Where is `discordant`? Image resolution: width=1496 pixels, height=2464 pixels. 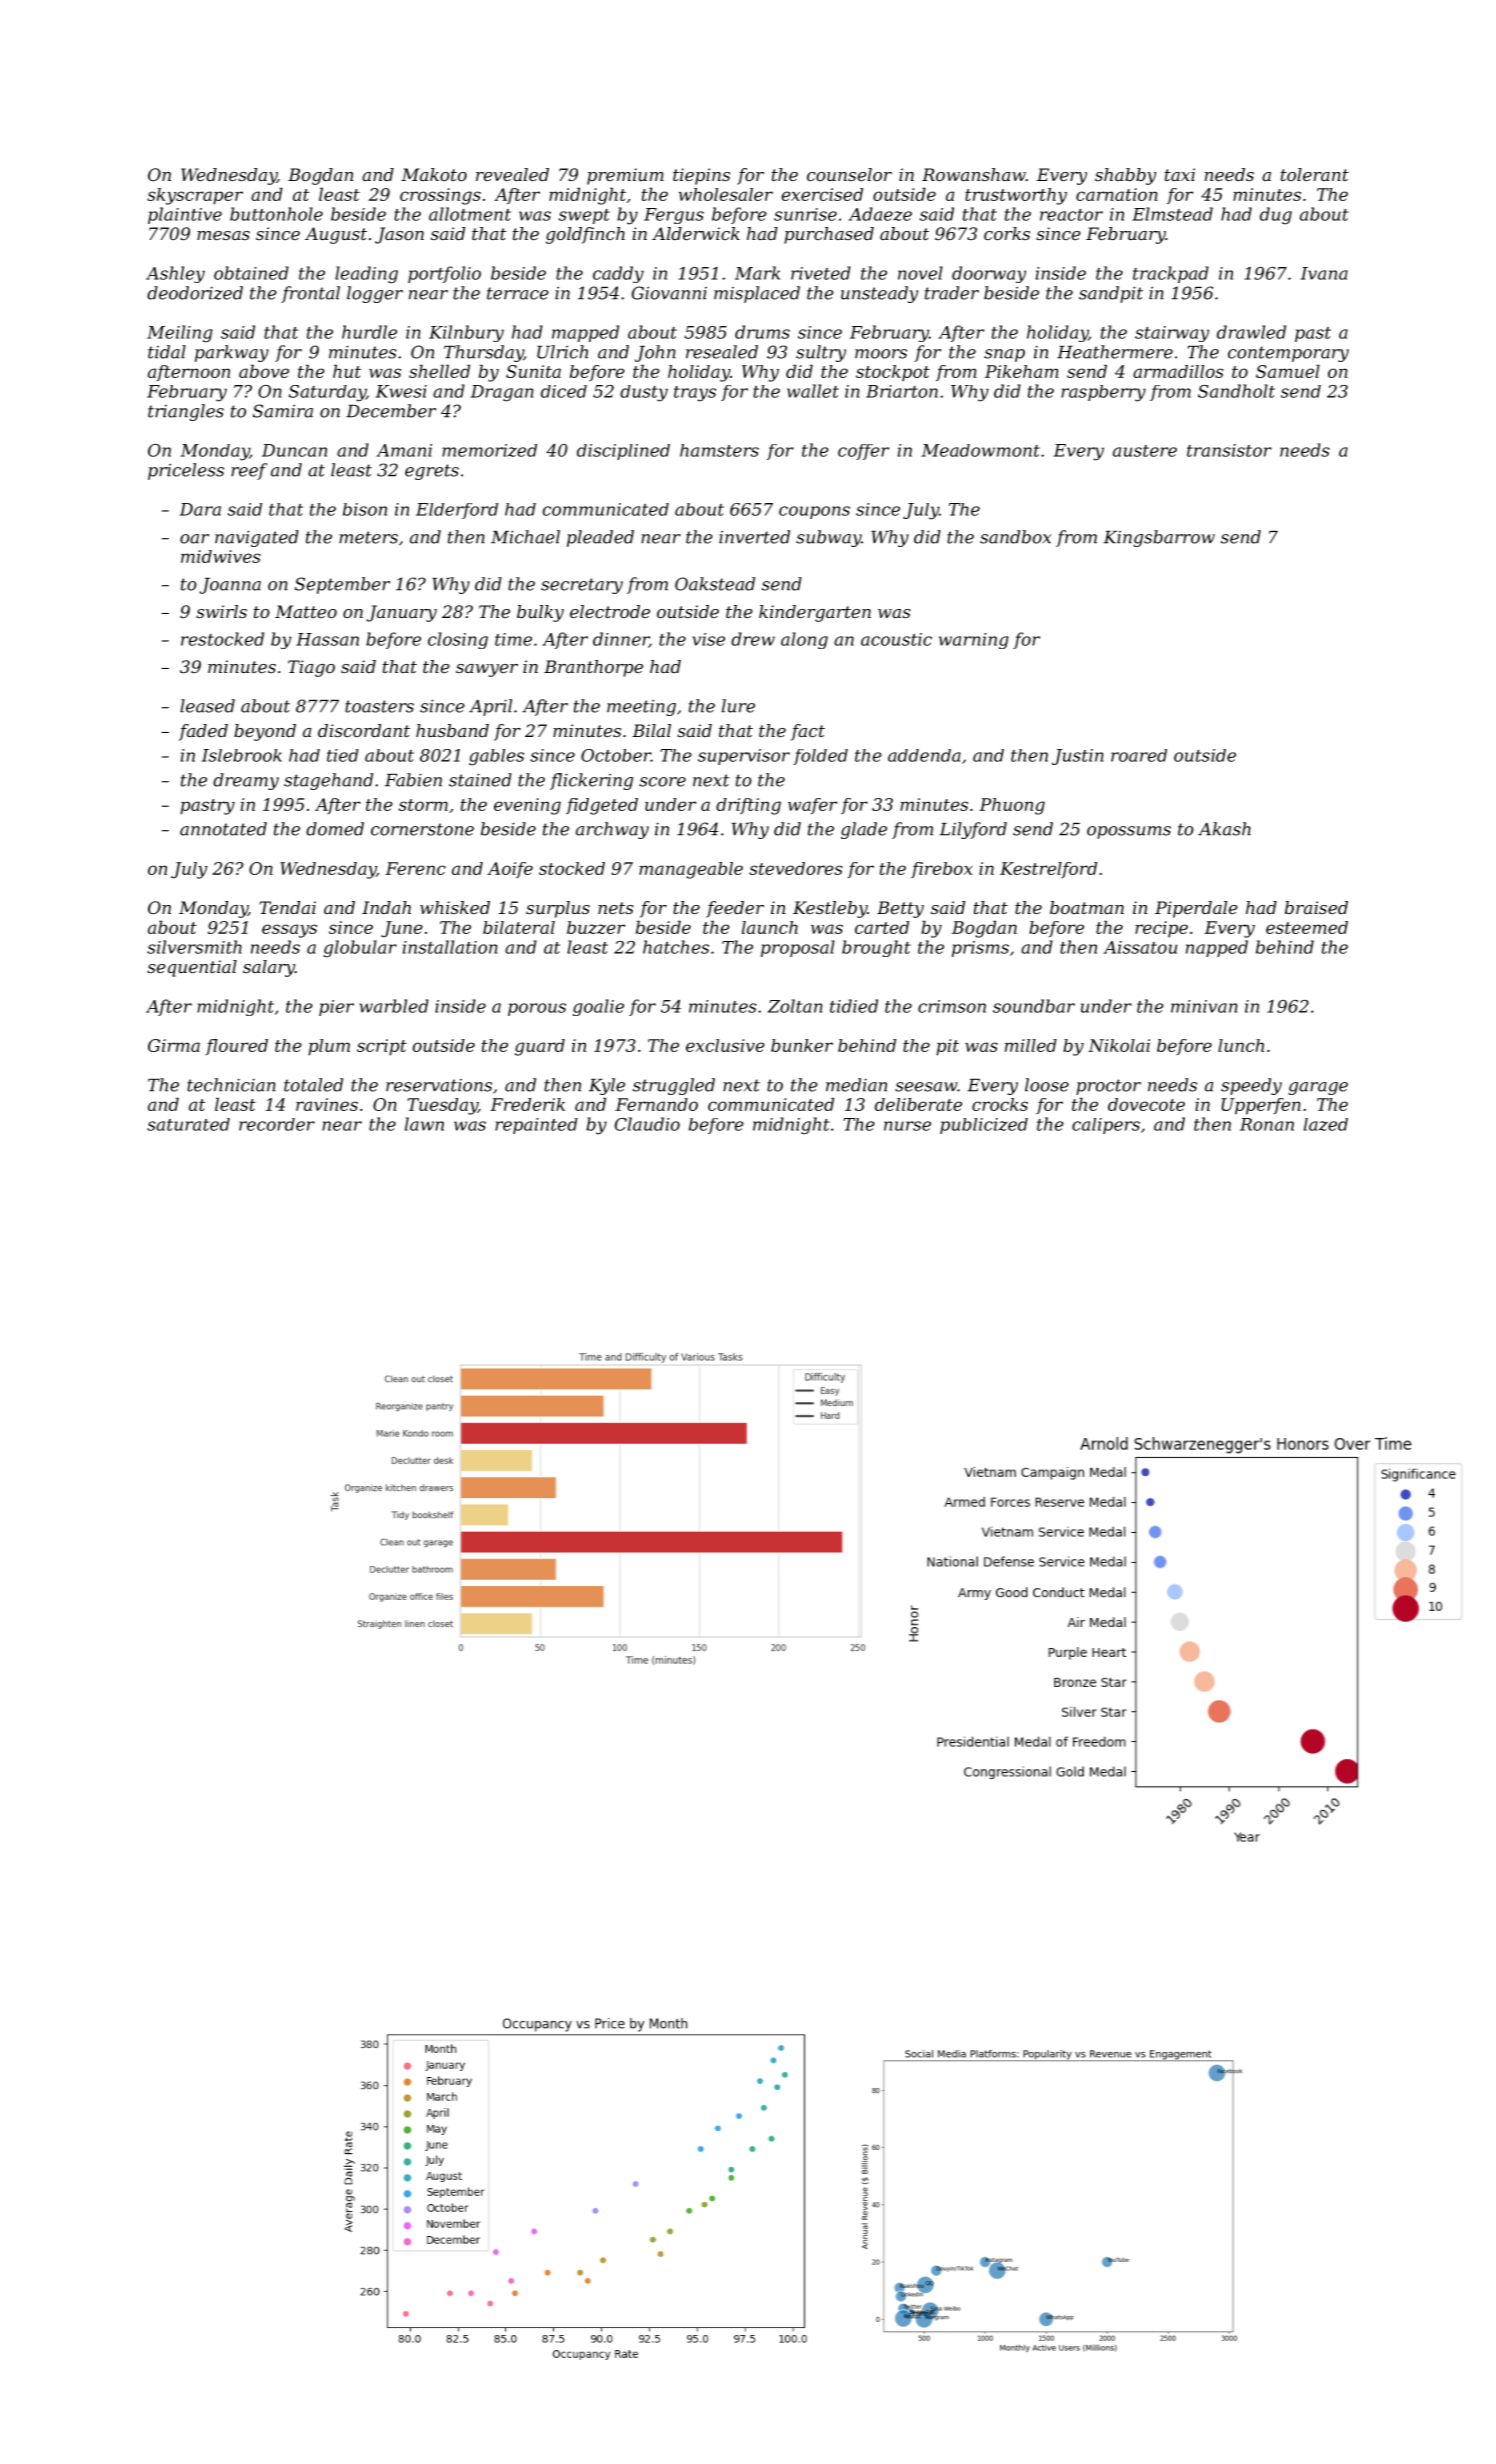
discordant is located at coordinates (364, 730).
